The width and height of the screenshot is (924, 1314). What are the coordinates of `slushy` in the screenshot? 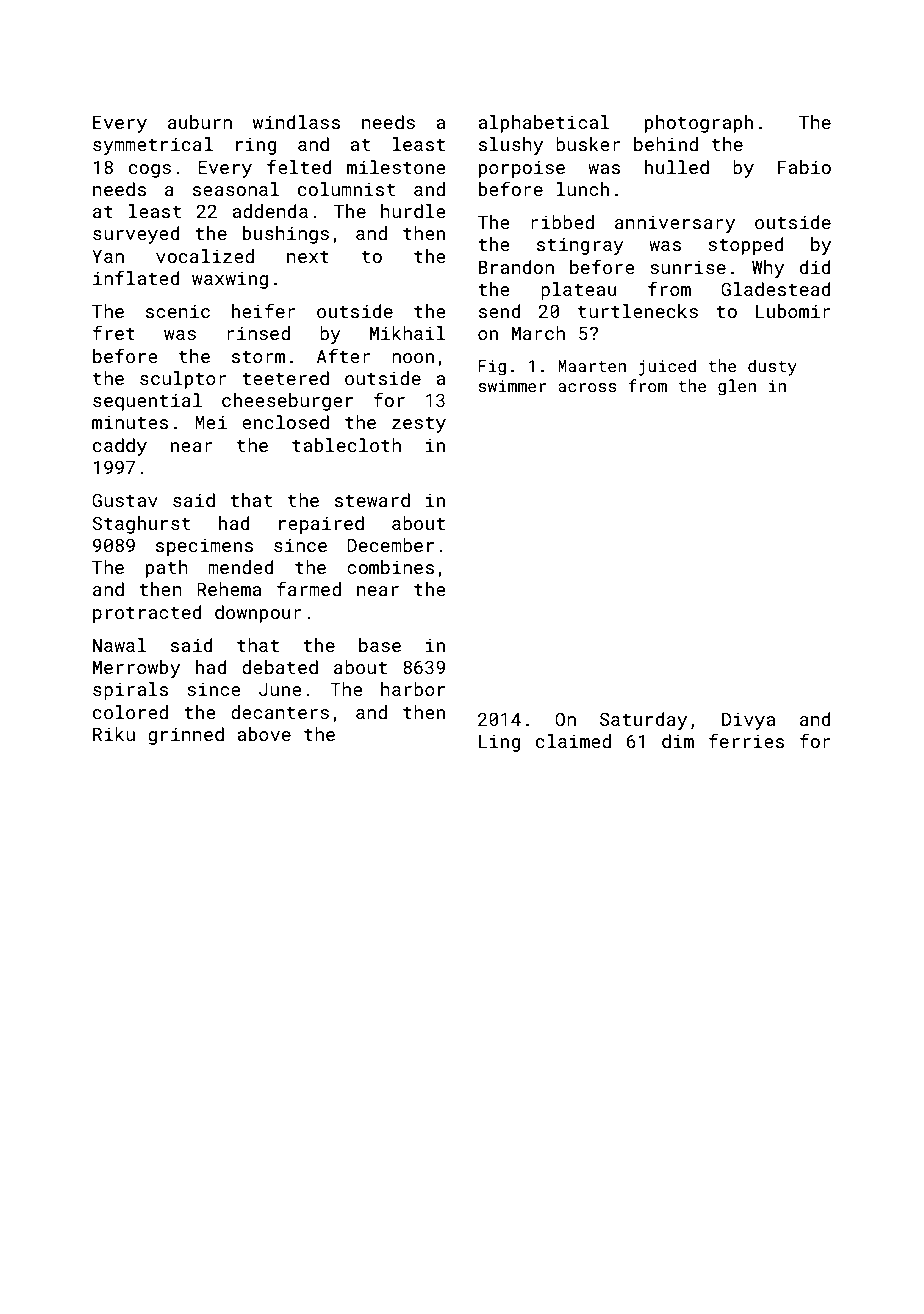 It's located at (511, 146).
